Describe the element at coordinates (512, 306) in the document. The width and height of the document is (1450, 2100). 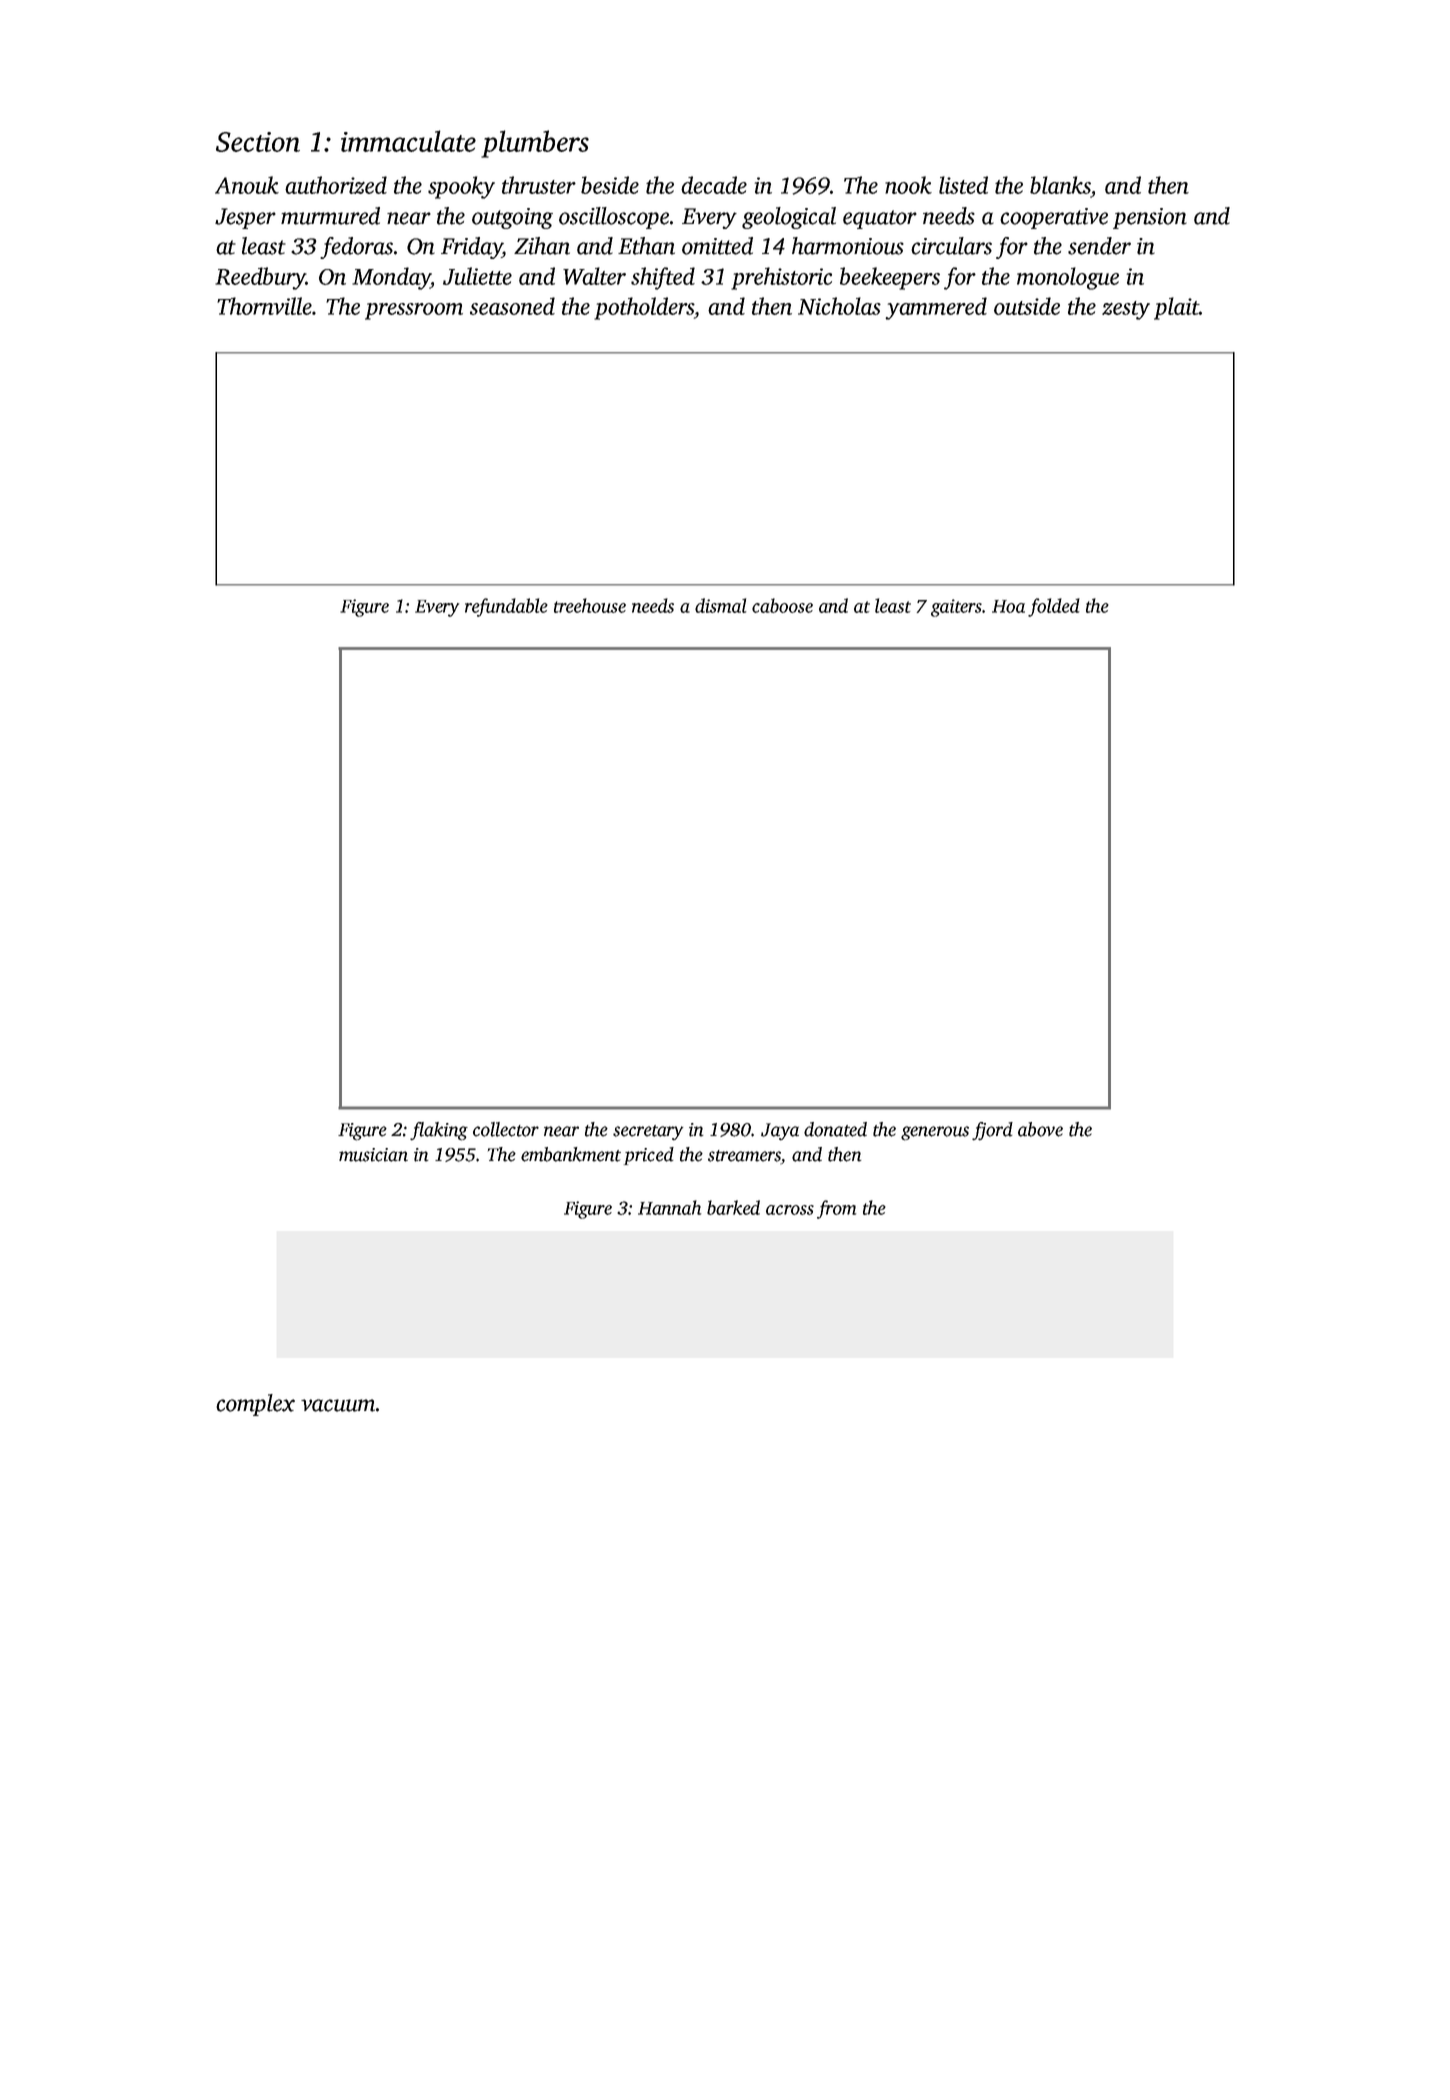
I see `seasoned` at that location.
